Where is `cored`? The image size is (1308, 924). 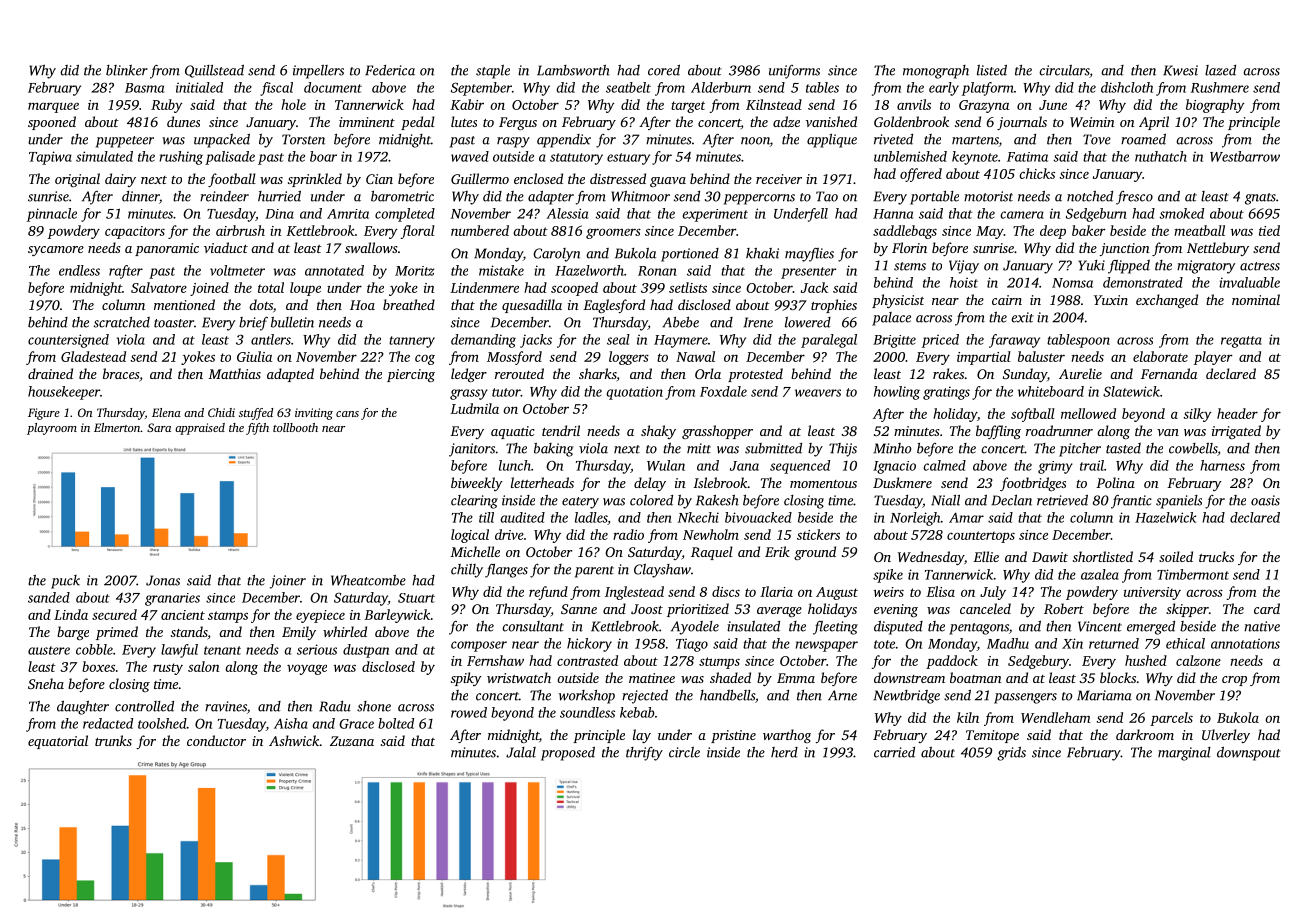
cored is located at coordinates (664, 70).
